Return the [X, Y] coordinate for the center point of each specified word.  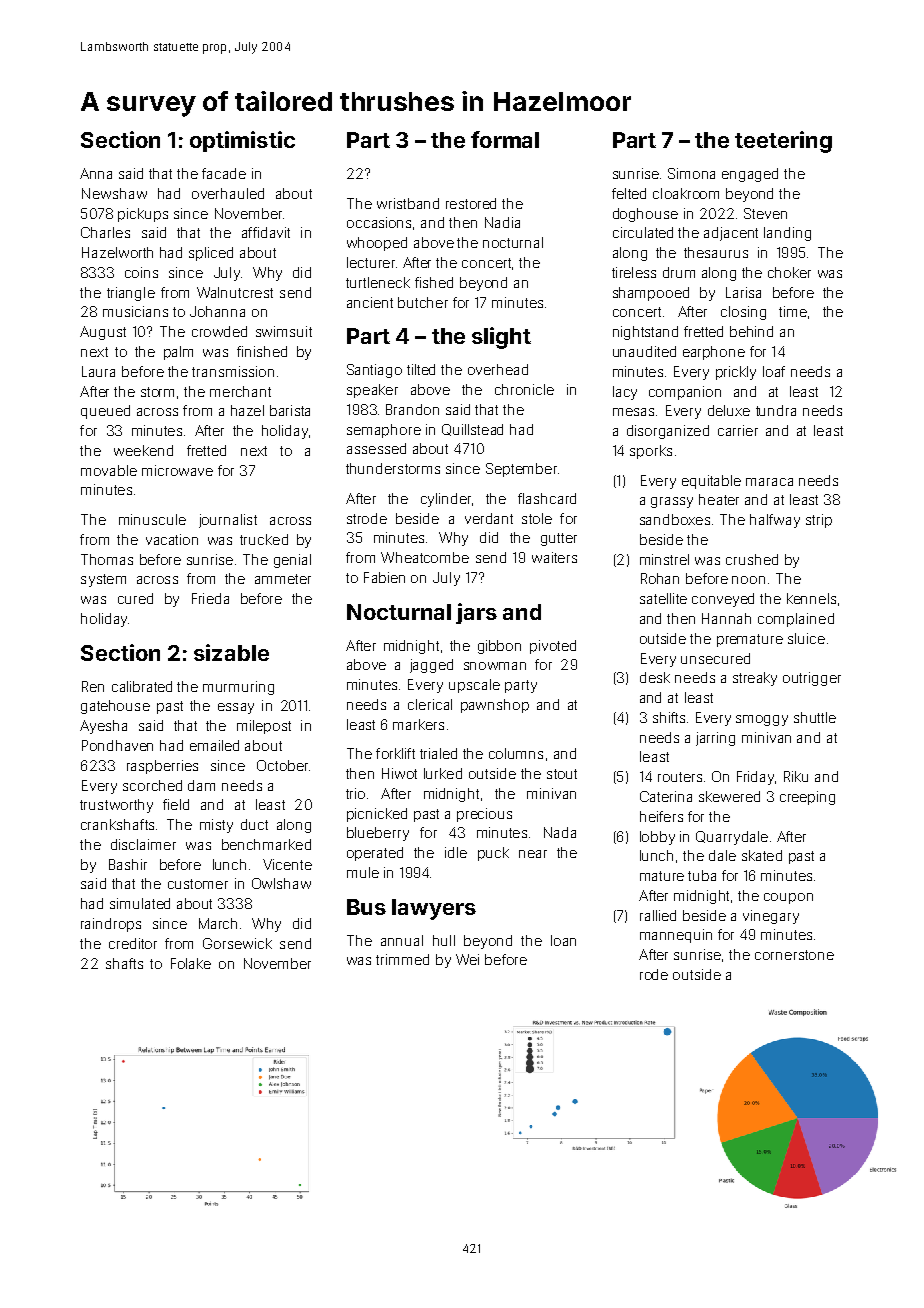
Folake [191, 963]
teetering [783, 142]
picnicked [377, 815]
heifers [661, 816]
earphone [714, 353]
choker [789, 272]
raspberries [162, 767]
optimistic [242, 141]
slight [501, 338]
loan [563, 940]
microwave [177, 470]
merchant [240, 391]
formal [505, 139]
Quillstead [472, 430]
